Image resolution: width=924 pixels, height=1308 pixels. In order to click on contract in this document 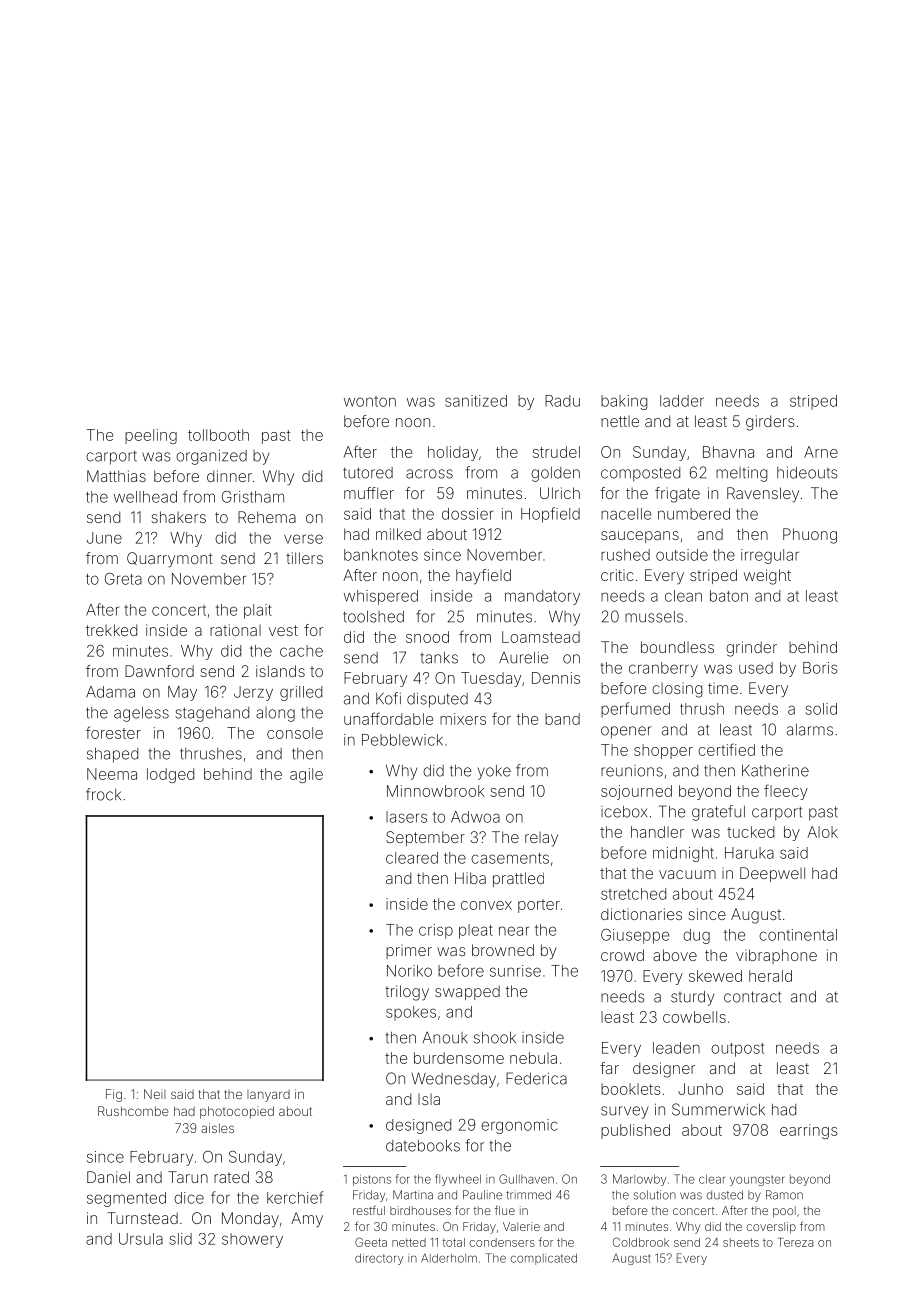, I will do `click(752, 997)`.
